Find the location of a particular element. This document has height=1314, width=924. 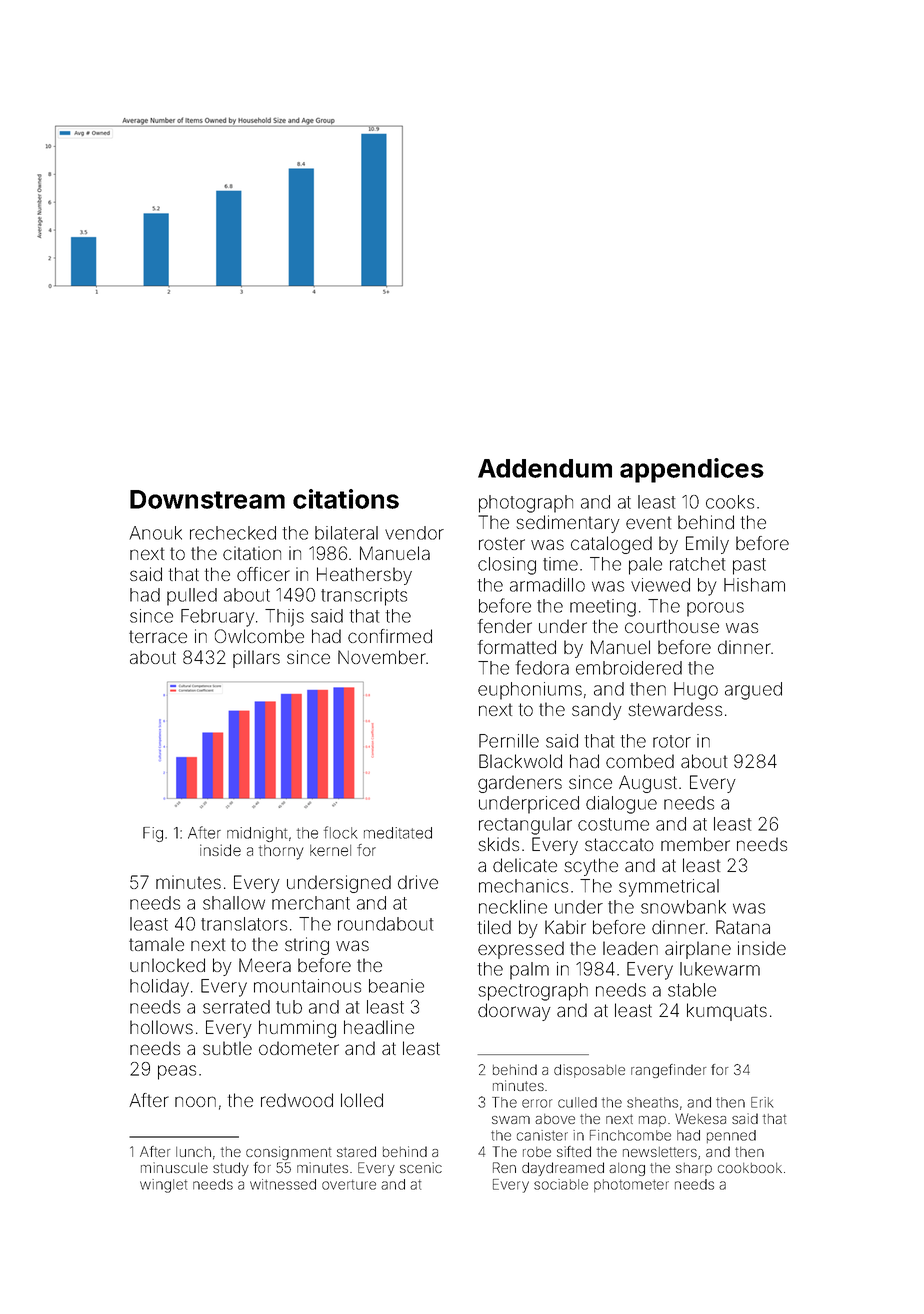

stewardess is located at coordinates (675, 709).
